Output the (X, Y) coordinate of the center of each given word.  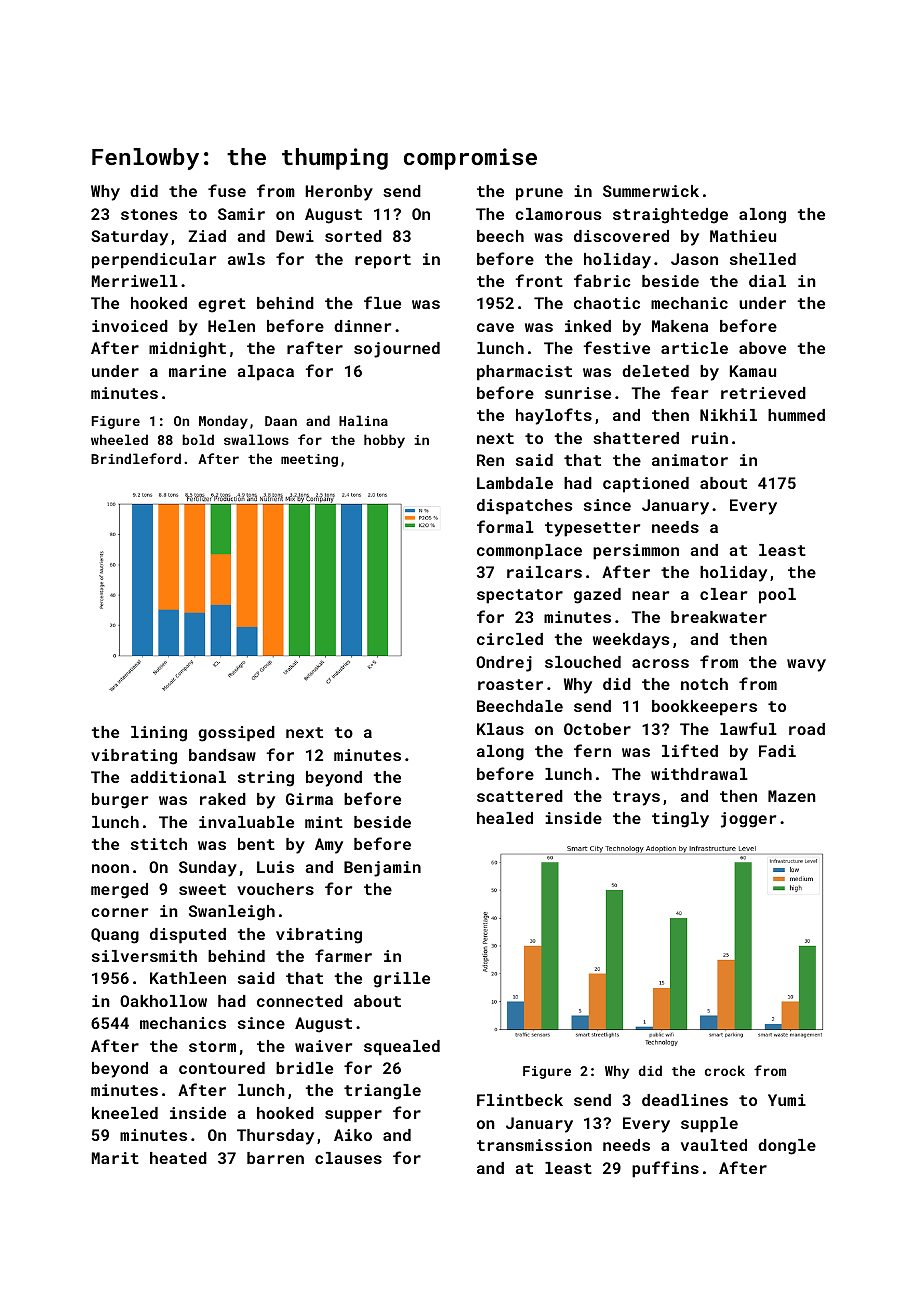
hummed (796, 415)
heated (178, 1158)
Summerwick (651, 191)
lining (159, 734)
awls (246, 259)
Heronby (339, 193)
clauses (348, 1158)
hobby (384, 441)
